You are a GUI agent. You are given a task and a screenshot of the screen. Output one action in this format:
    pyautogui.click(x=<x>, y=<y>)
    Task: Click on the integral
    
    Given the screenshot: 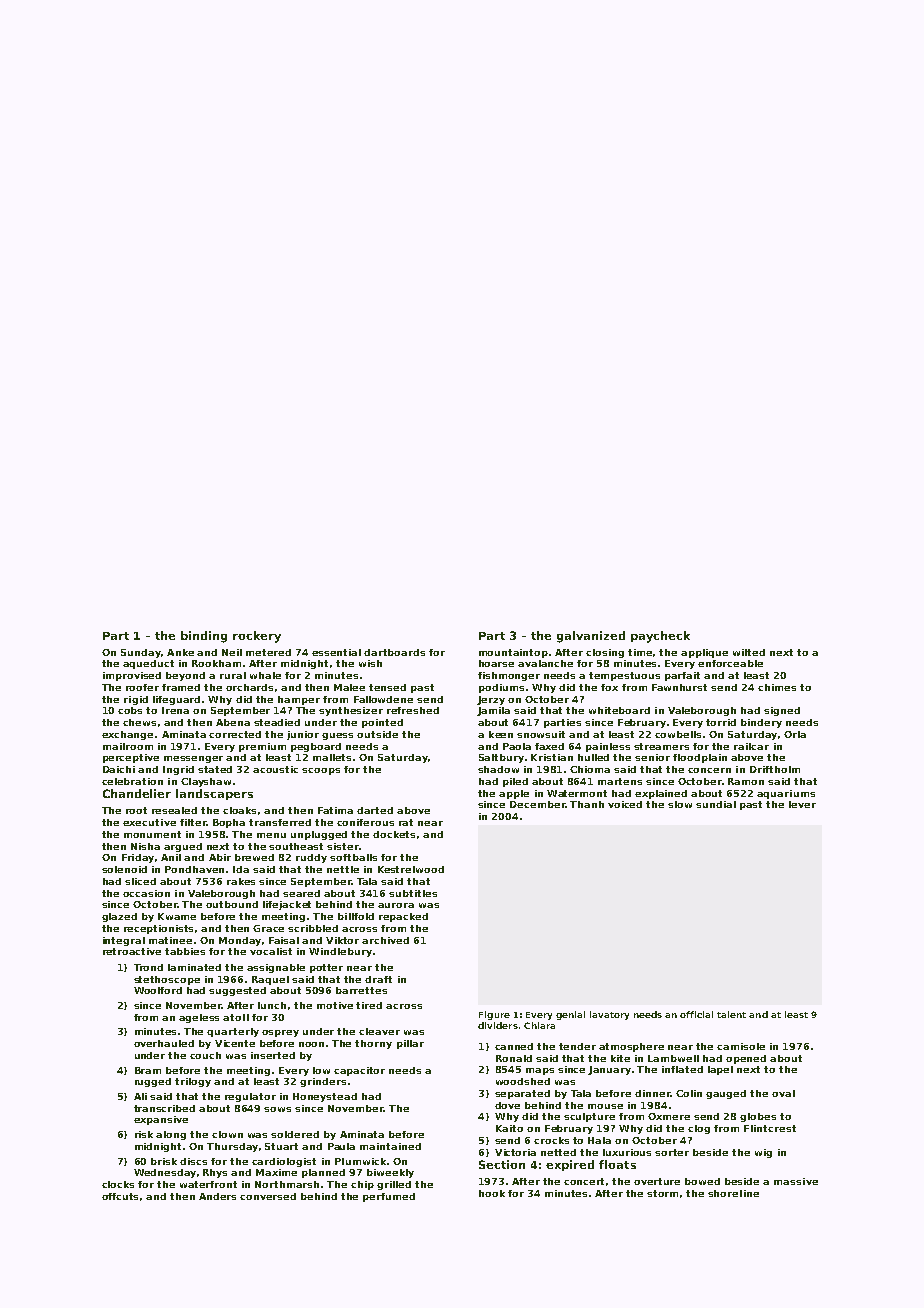 What is the action you would take?
    pyautogui.click(x=124, y=941)
